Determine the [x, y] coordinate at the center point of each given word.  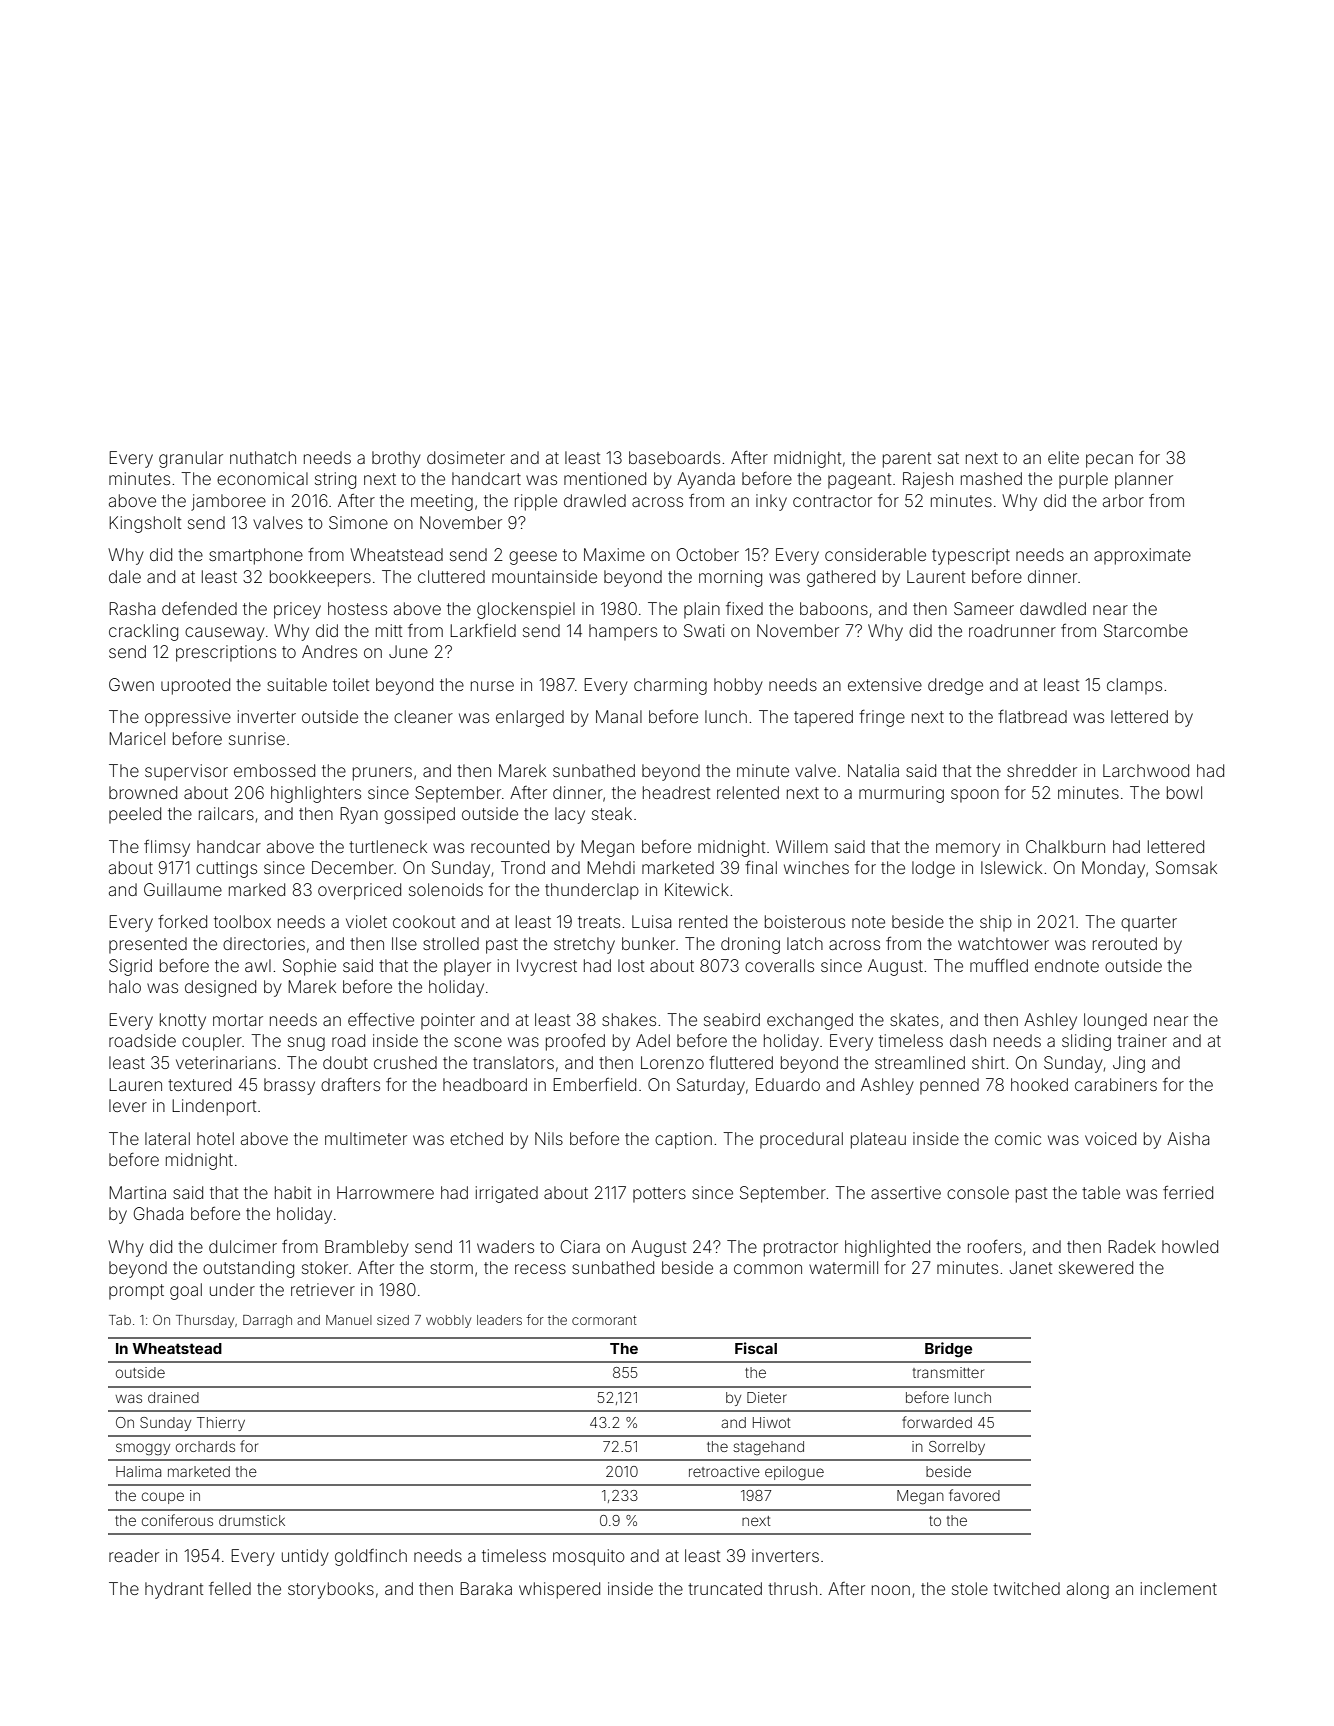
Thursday [205, 1321]
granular [191, 459]
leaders [499, 1320]
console [978, 1192]
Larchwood [1146, 770]
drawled [595, 500]
